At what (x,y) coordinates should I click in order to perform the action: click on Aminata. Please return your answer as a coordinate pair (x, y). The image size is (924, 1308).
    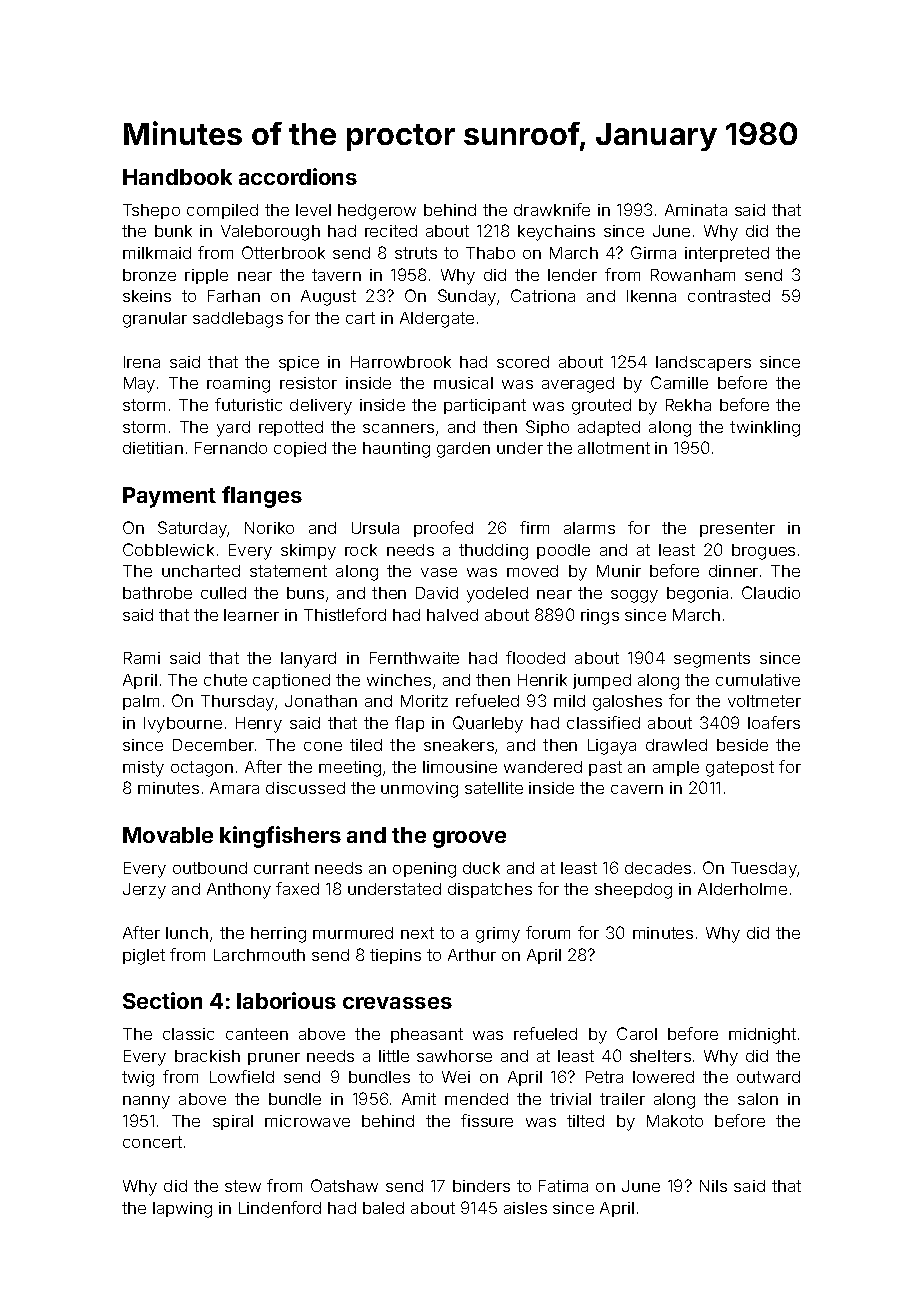
    Looking at the image, I should click on (696, 210).
